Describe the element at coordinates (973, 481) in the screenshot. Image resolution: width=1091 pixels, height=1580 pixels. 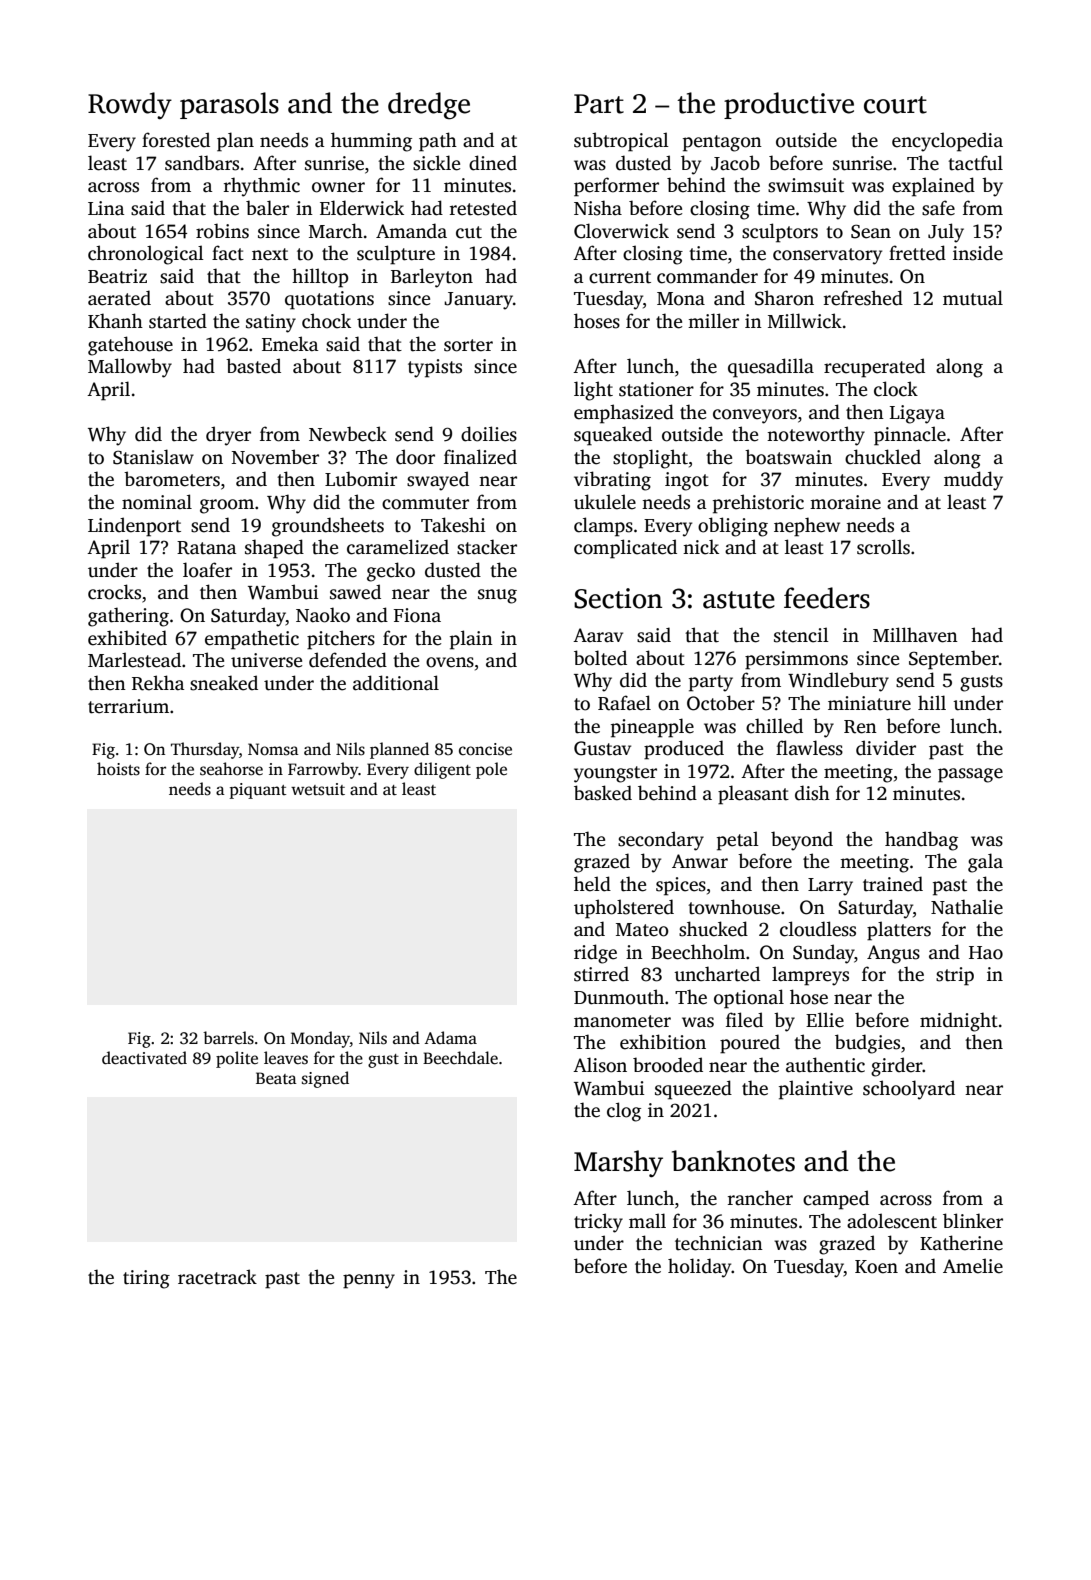
I see `muddy` at that location.
